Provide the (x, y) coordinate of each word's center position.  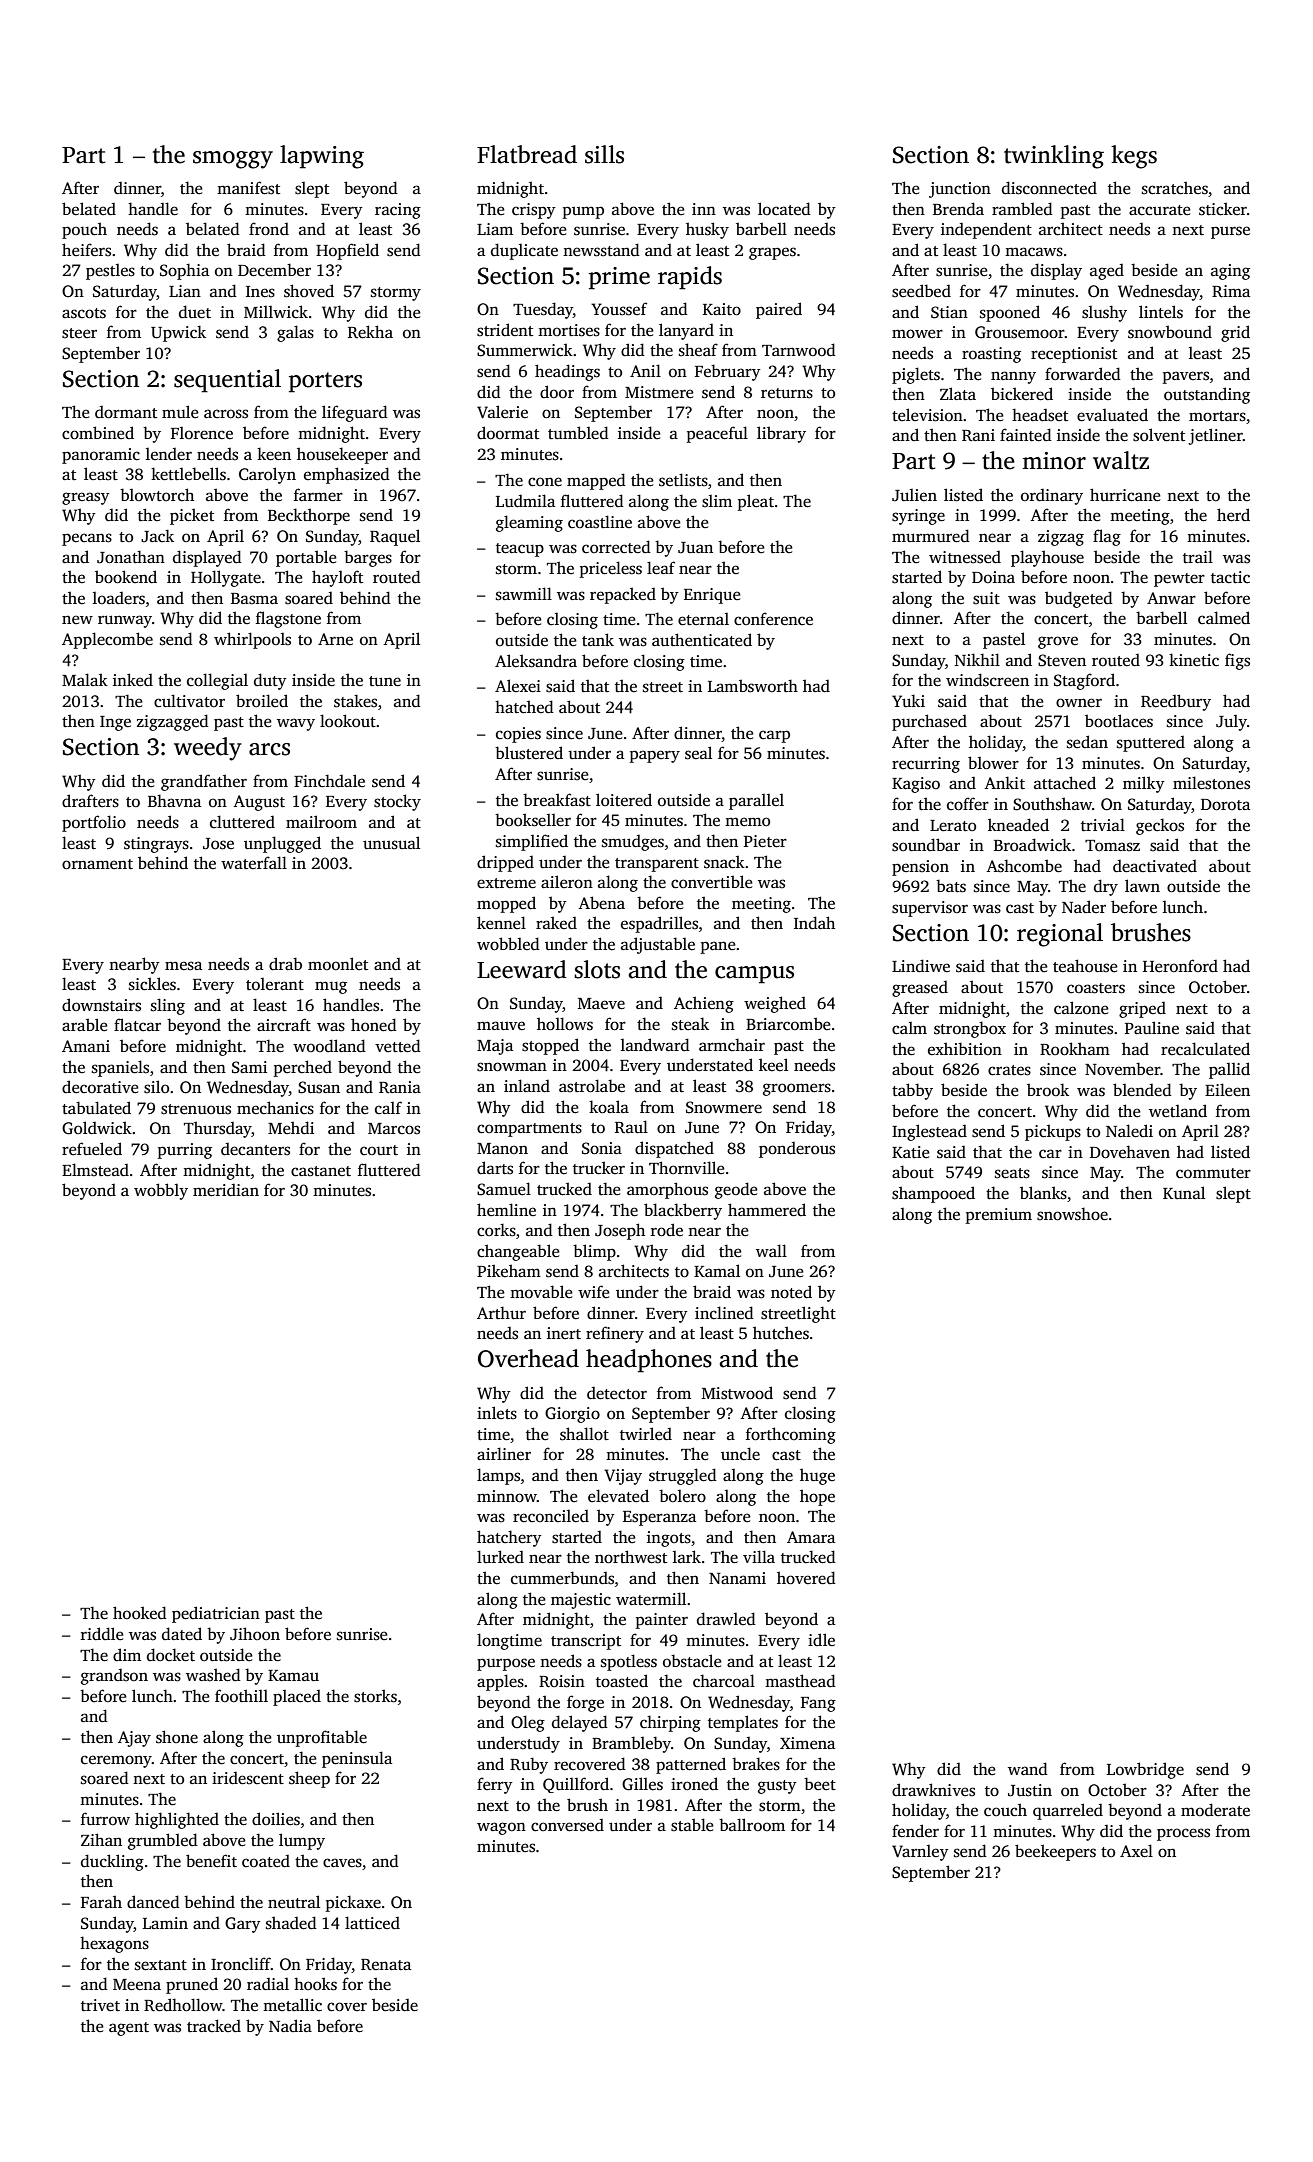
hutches (781, 1333)
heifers (86, 250)
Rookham (1075, 1049)
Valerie (502, 412)
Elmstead (95, 1170)
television (927, 415)
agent (129, 2029)
